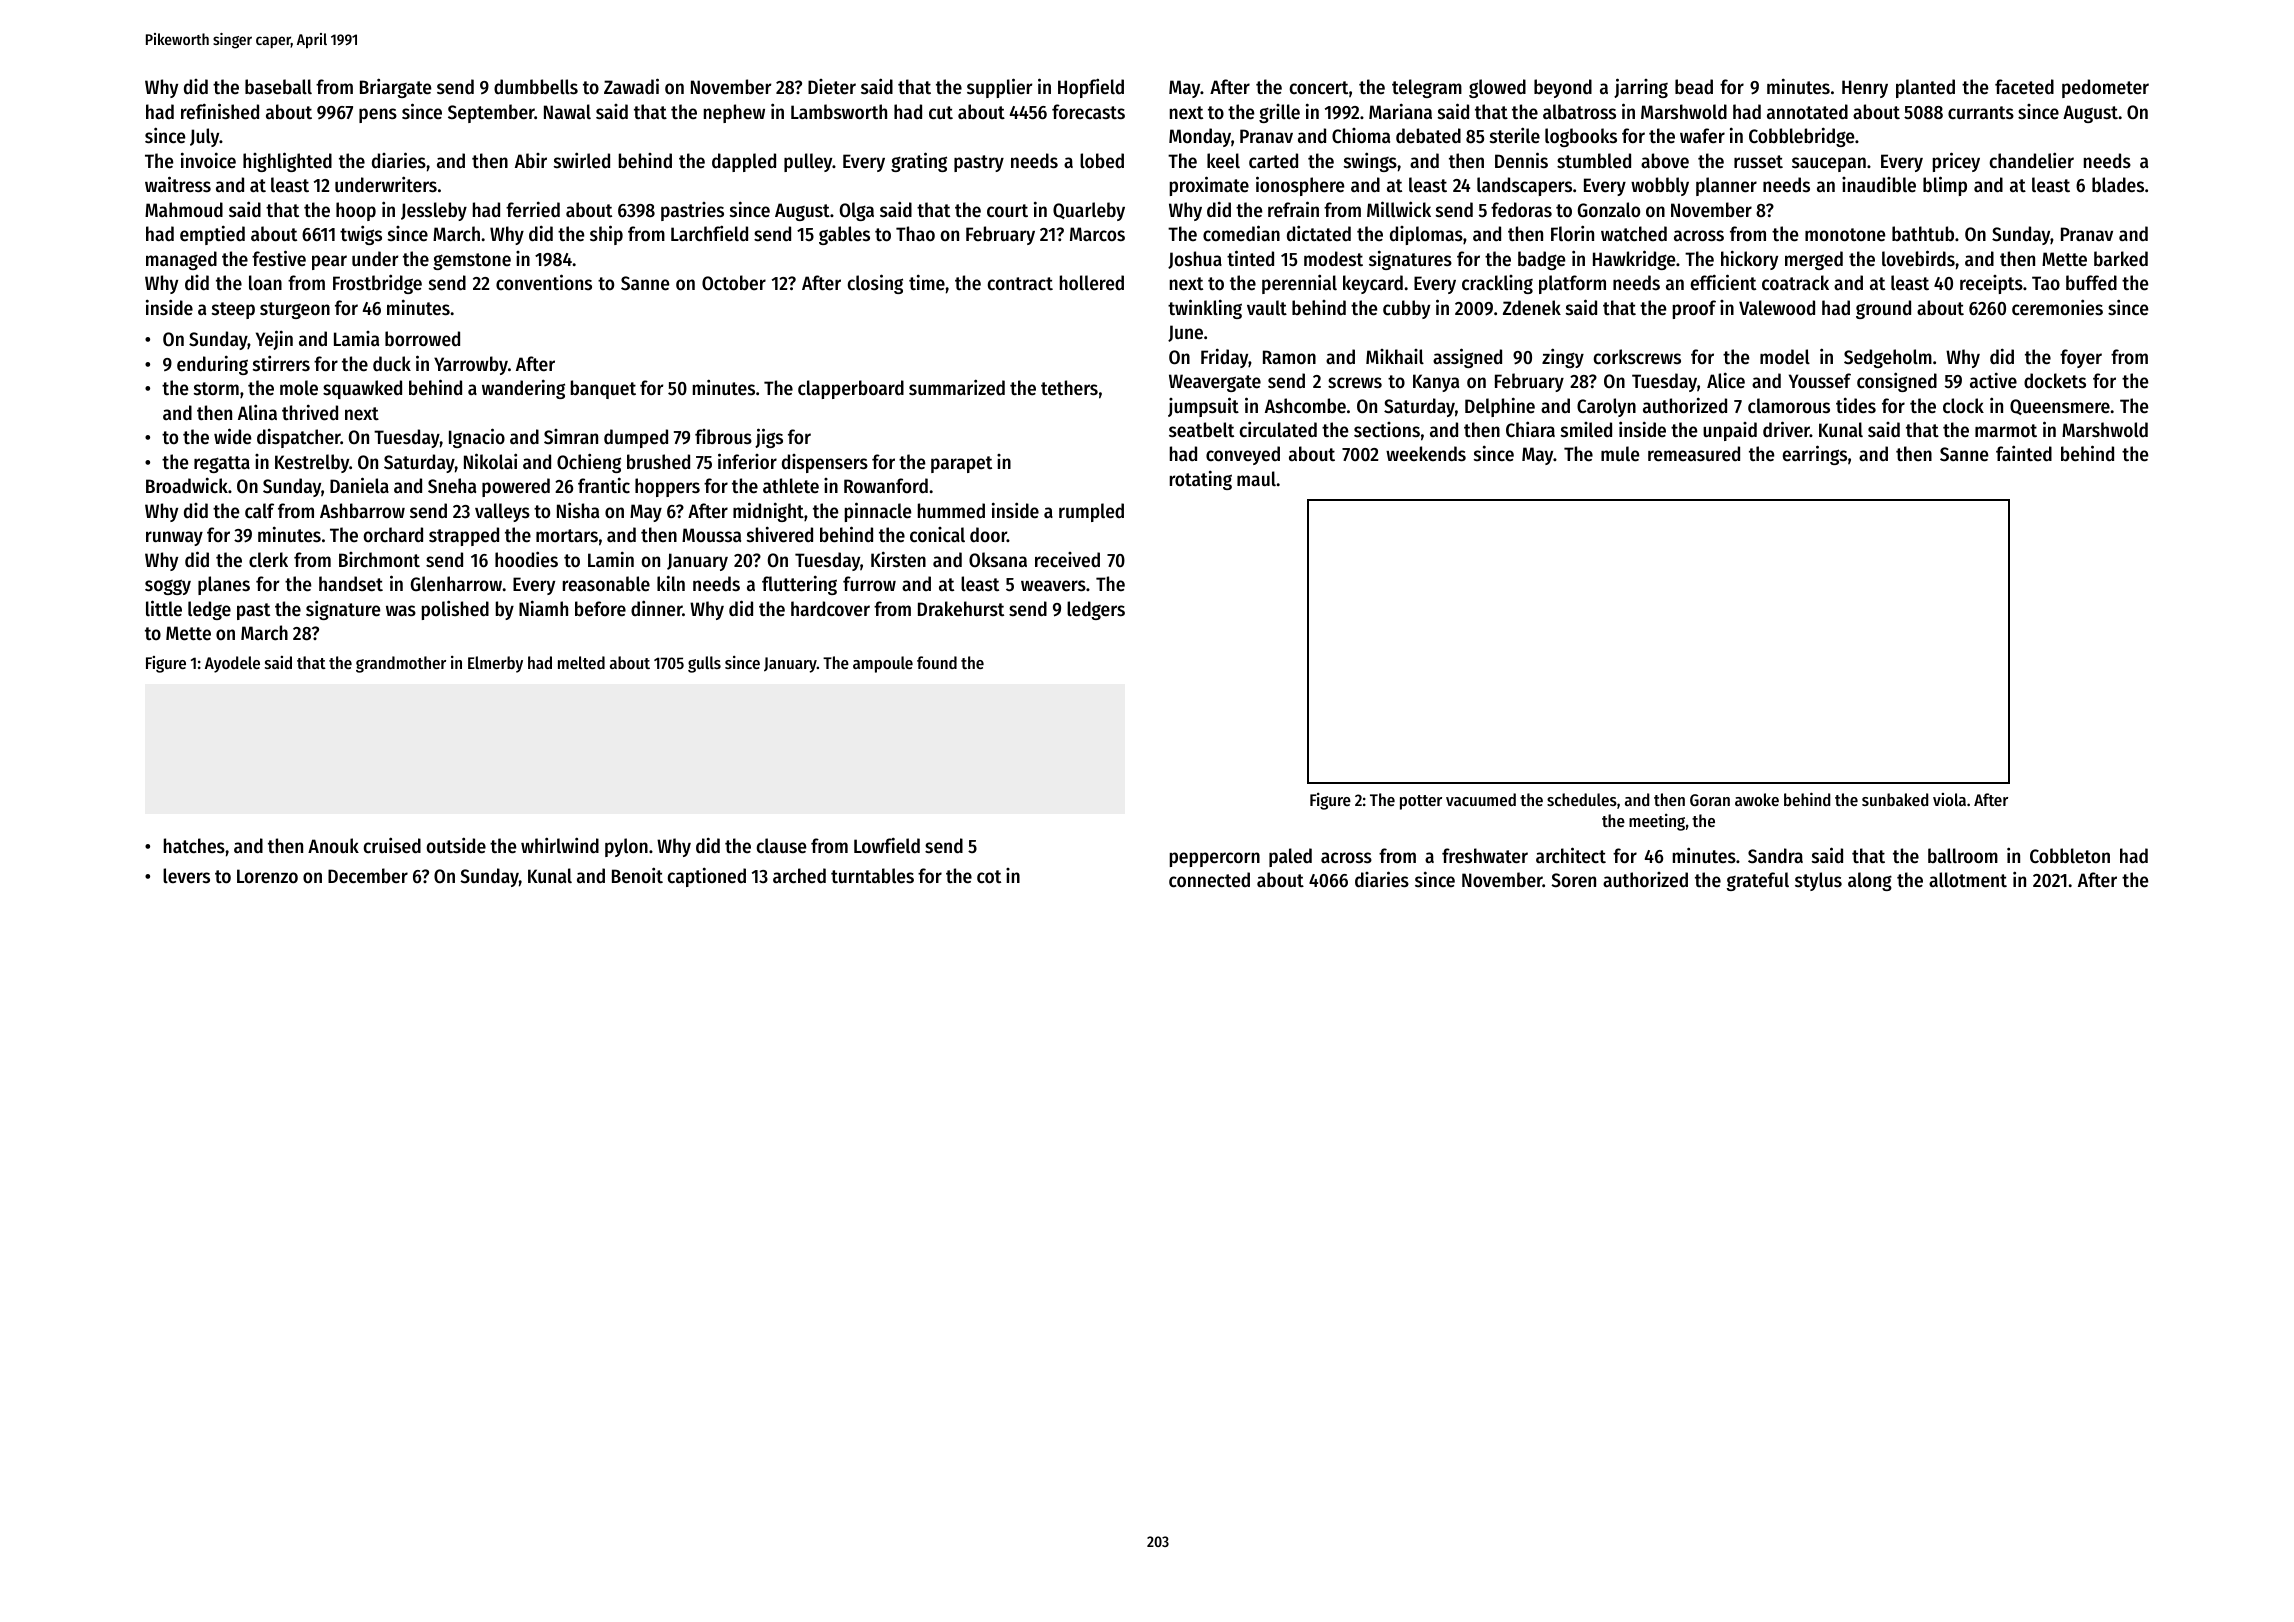 Image resolution: width=2294 pixels, height=1622 pixels. Describe the element at coordinates (1400, 111) in the page. I see `Mariana` at that location.
